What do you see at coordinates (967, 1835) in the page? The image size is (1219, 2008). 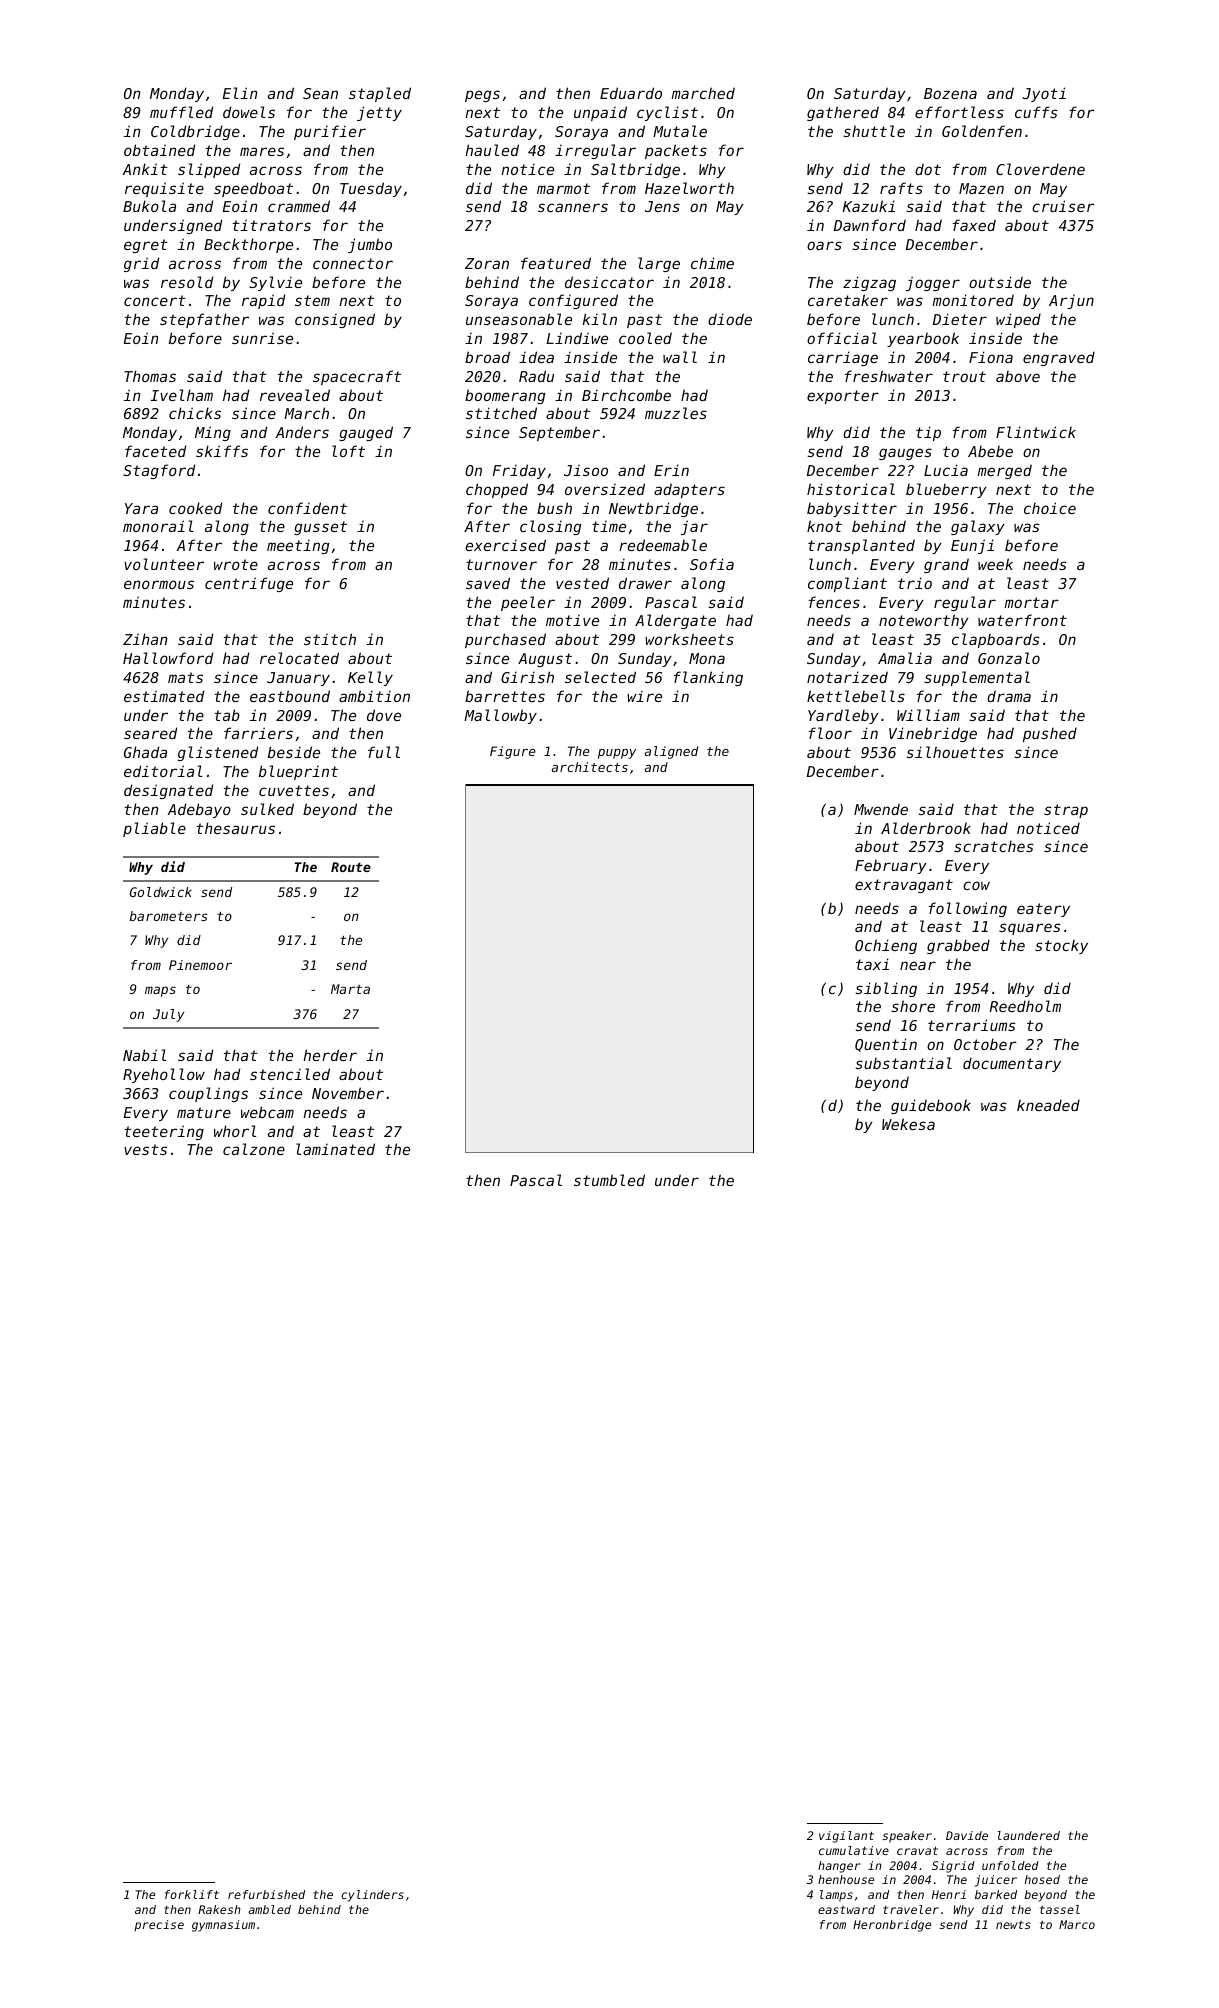 I see `Davide` at bounding box center [967, 1835].
